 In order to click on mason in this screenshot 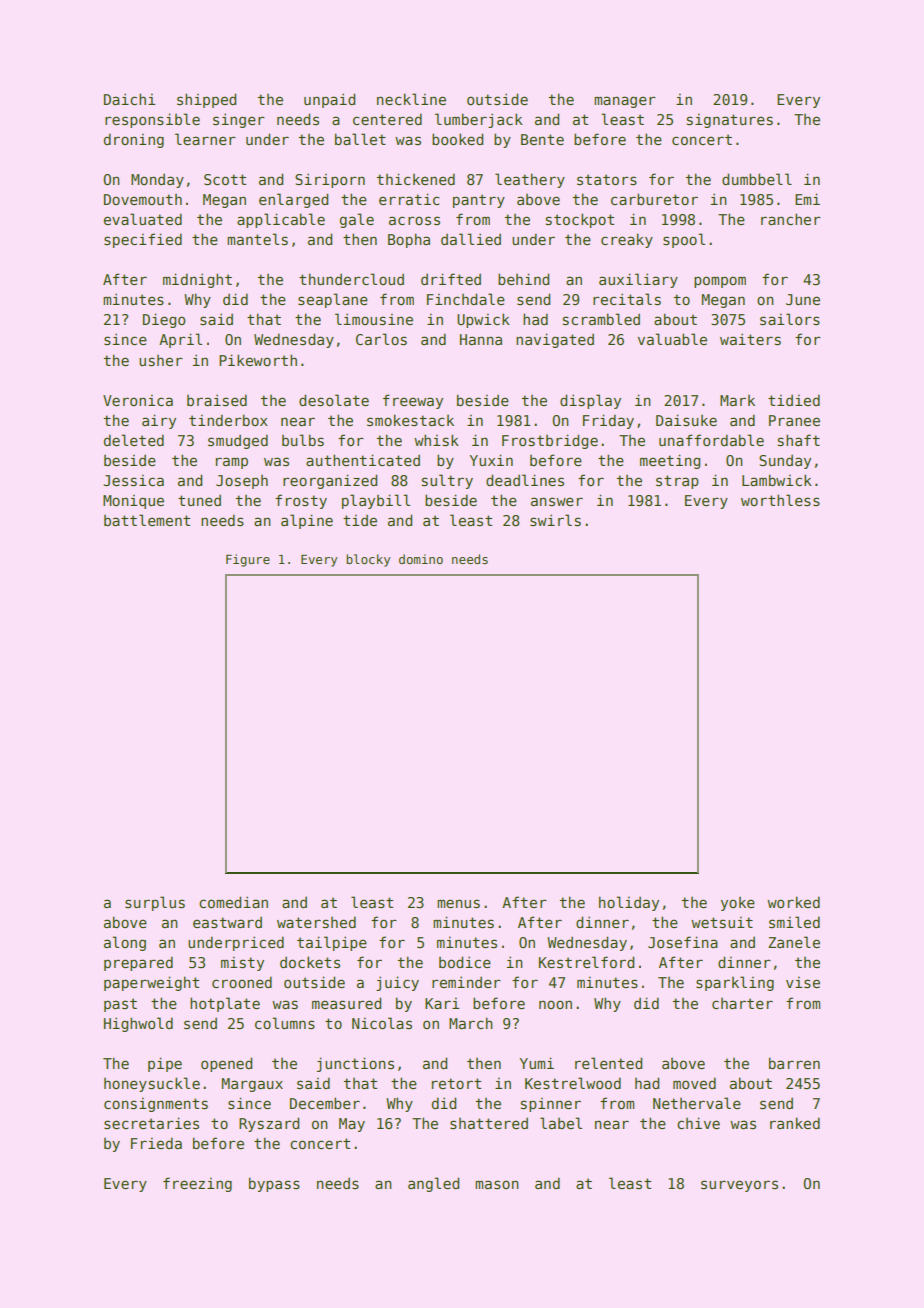, I will do `click(497, 1184)`.
